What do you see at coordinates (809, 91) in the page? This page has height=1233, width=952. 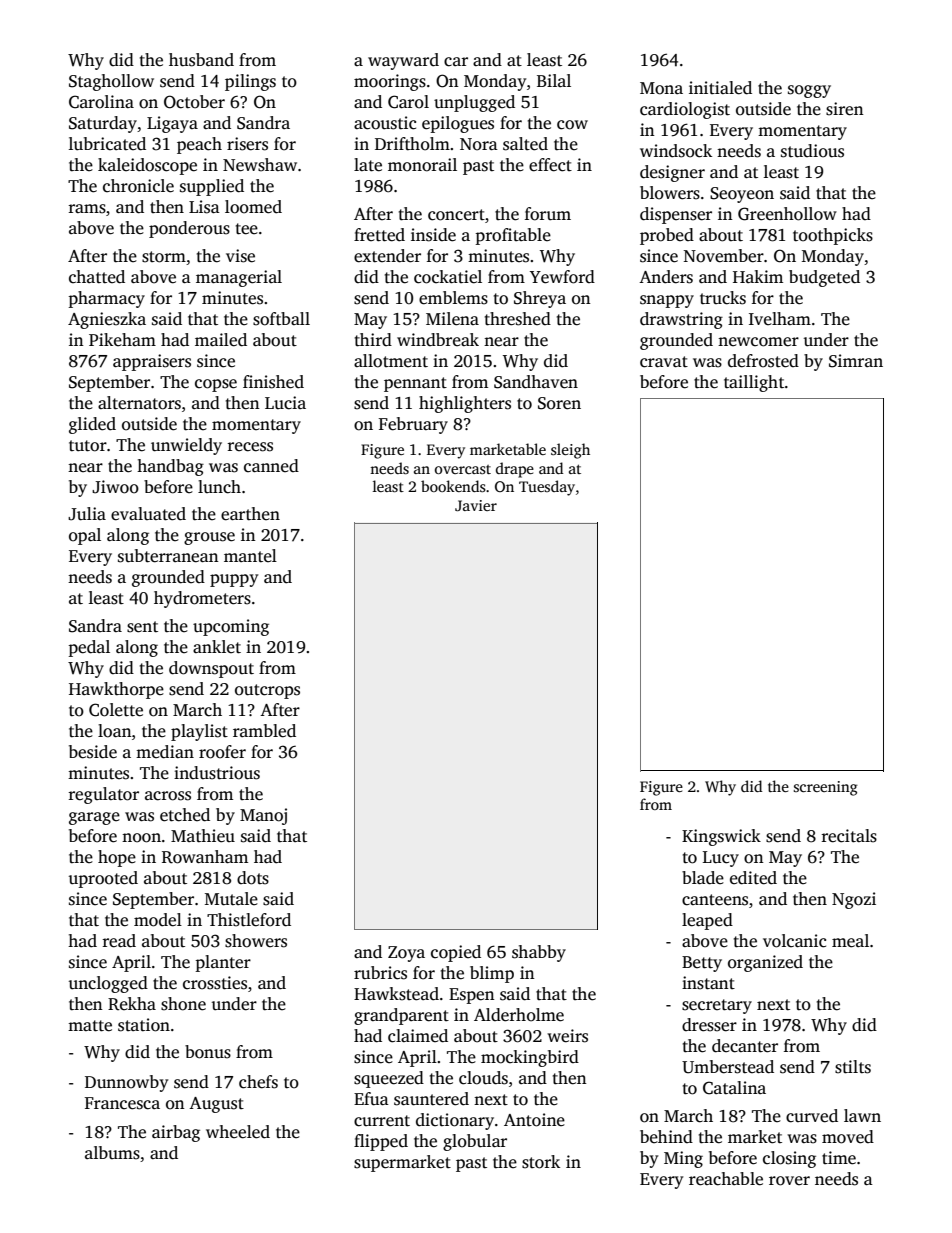 I see `soggy` at bounding box center [809, 91].
